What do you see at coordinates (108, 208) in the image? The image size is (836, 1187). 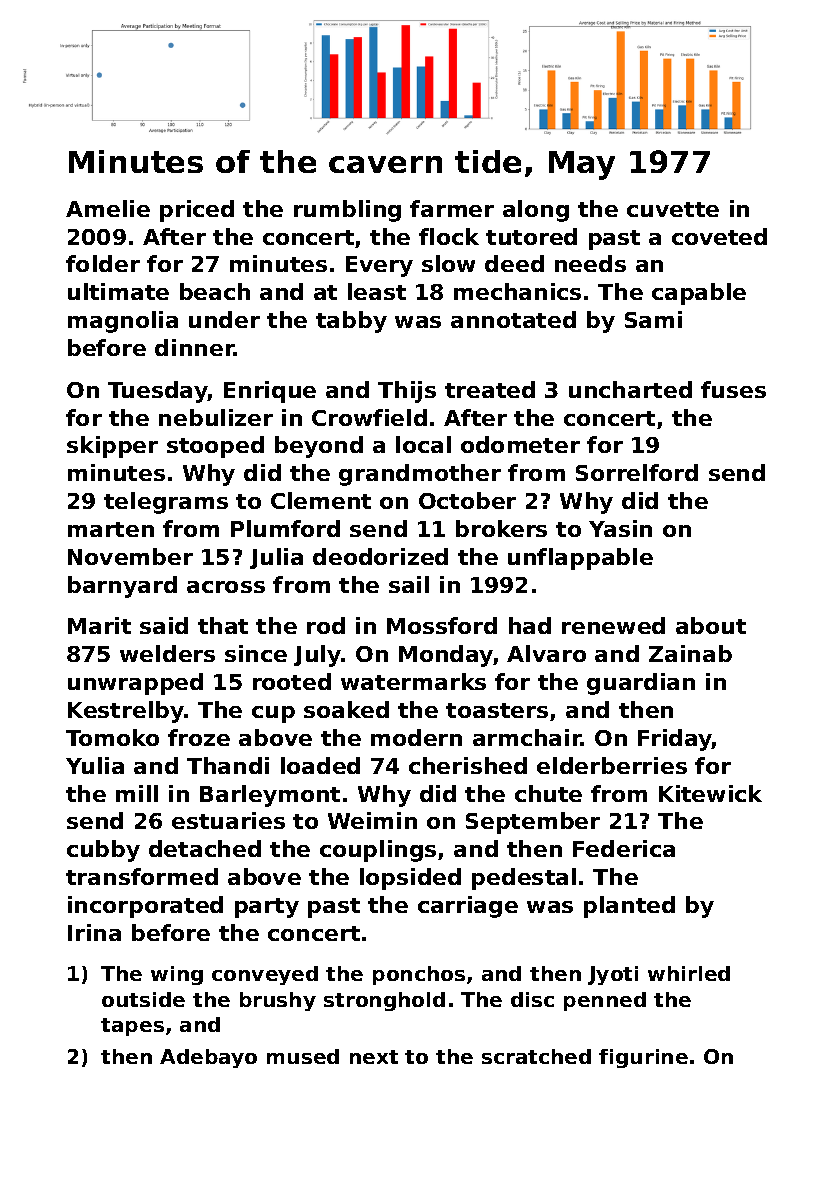 I see `Amelie` at bounding box center [108, 208].
